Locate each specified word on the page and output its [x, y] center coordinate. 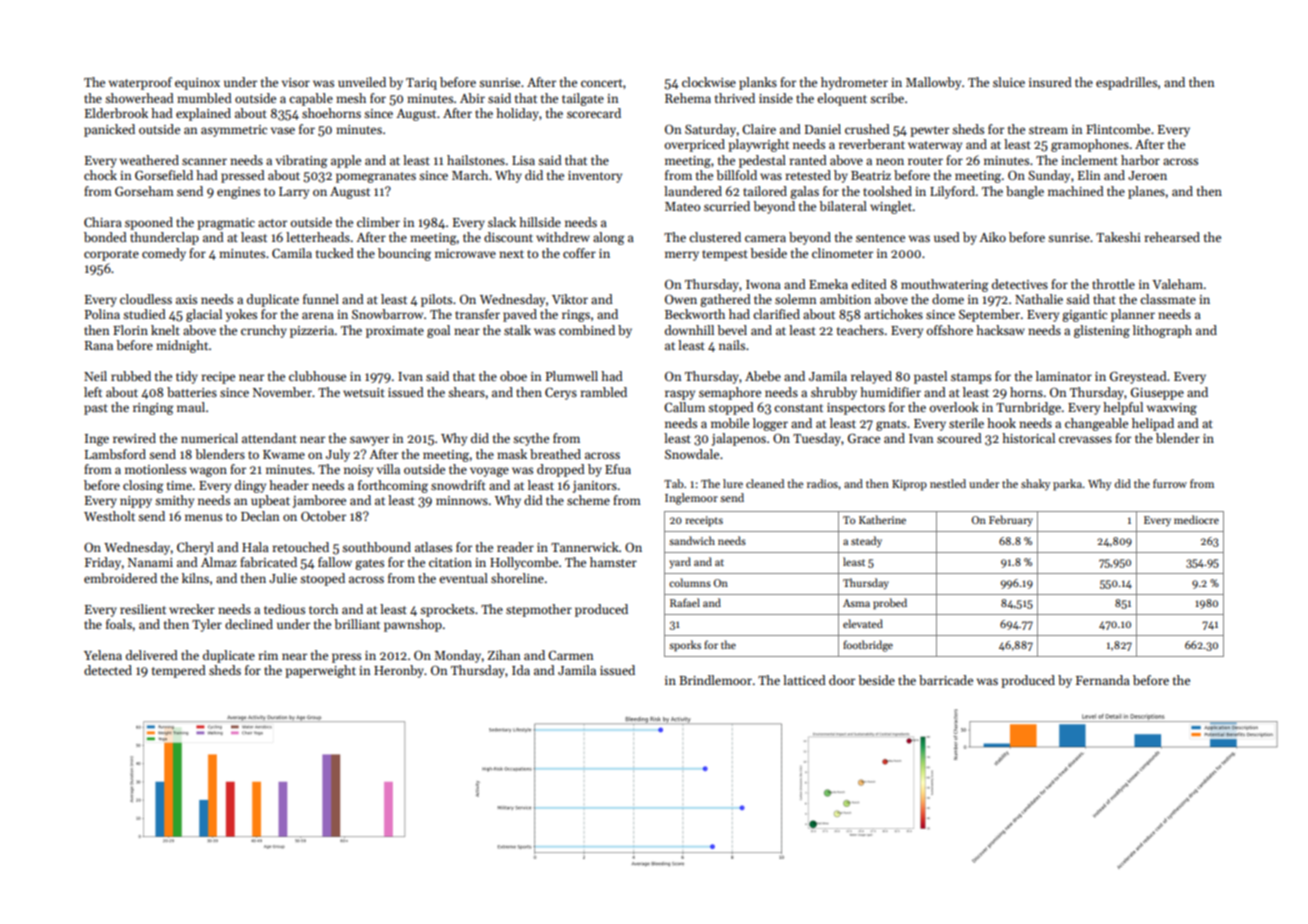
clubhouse [317, 376]
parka [1068, 485]
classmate [1168, 299]
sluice [1009, 82]
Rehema [688, 98]
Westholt [109, 516]
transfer [477, 314]
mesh [351, 98]
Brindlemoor [715, 680]
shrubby [834, 393]
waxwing [1172, 409]
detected [108, 670]
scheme [588, 500]
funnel [321, 299]
